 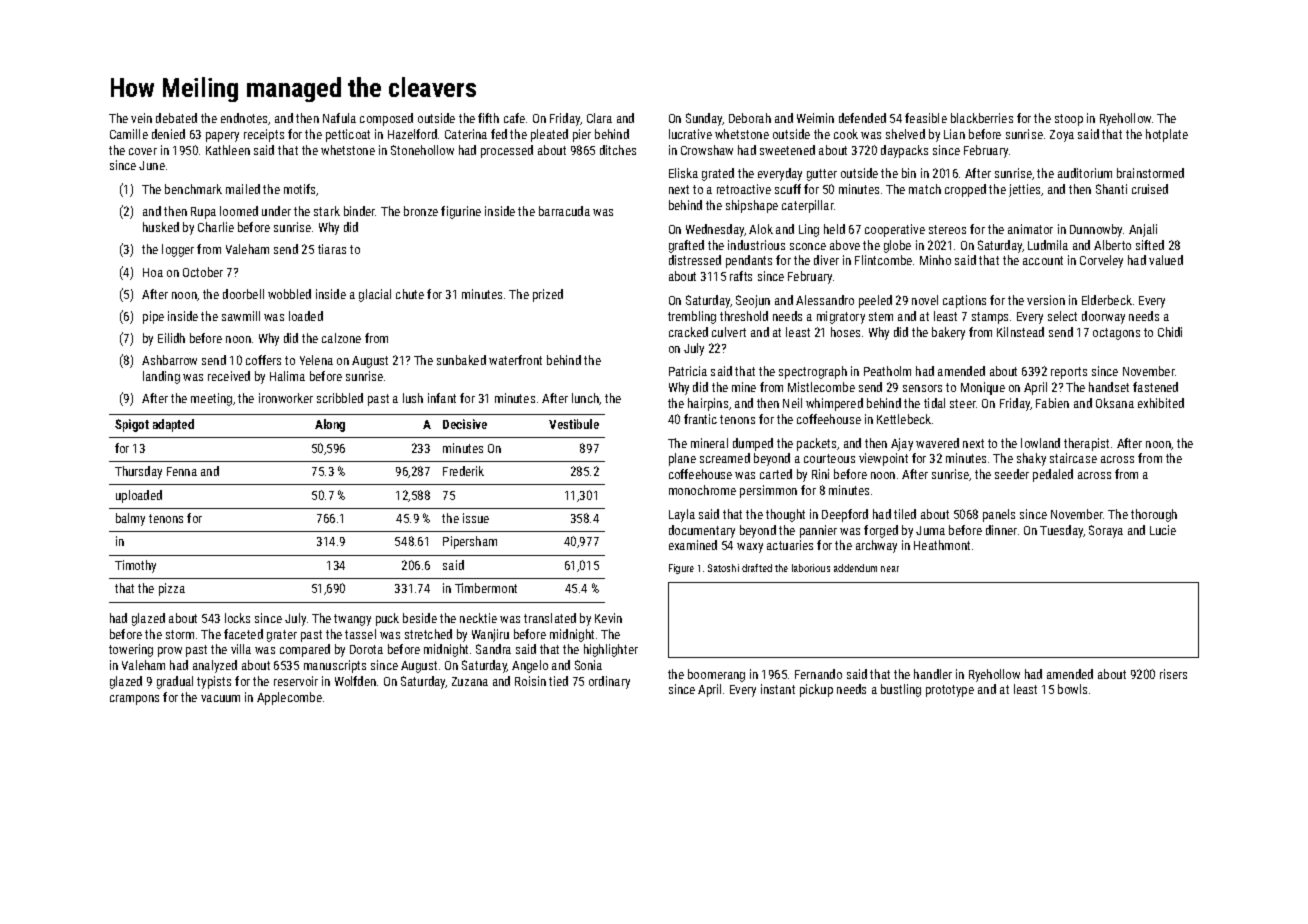 What do you see at coordinates (1106, 531) in the image?
I see `Soraya` at bounding box center [1106, 531].
